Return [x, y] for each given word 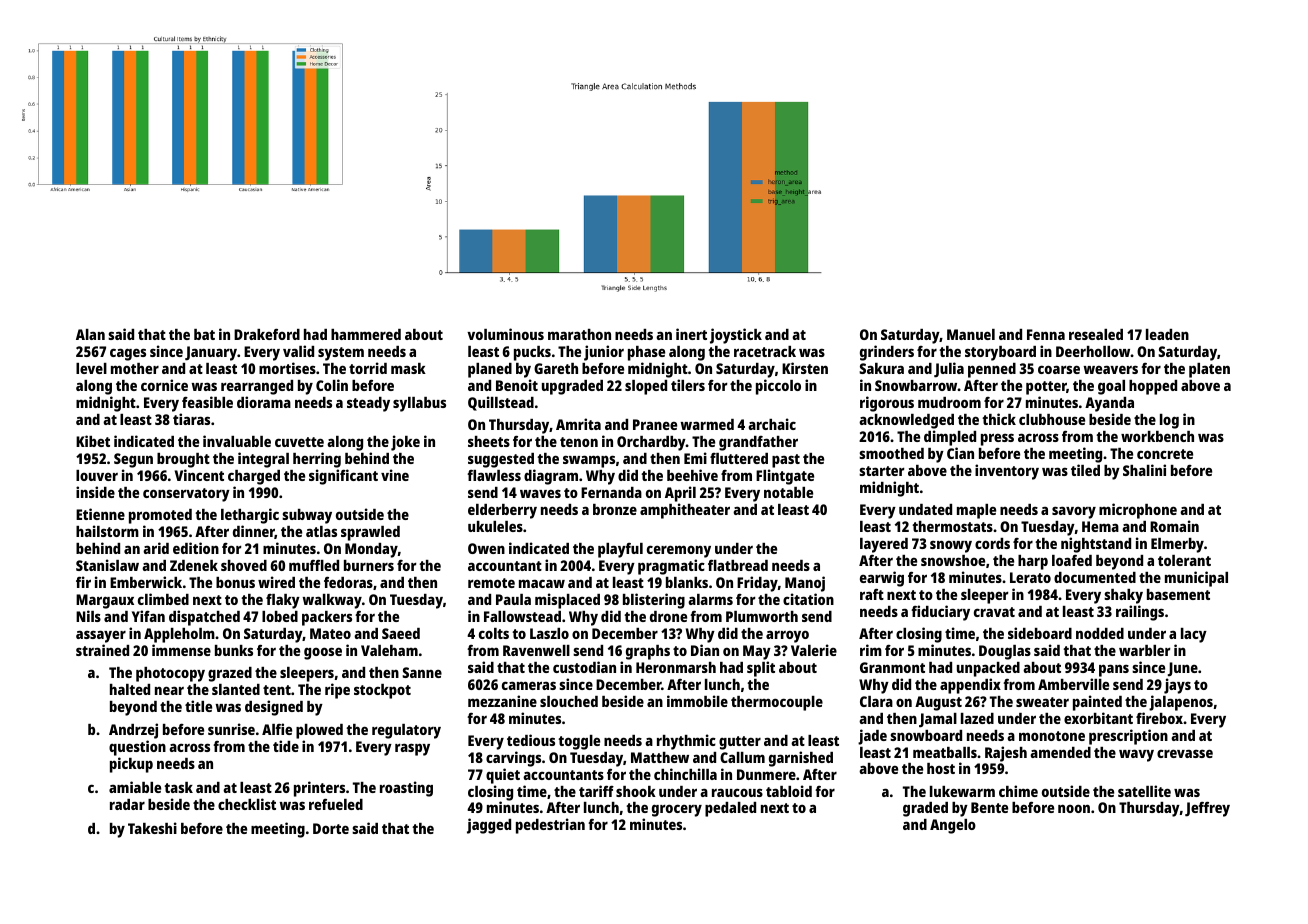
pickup [131, 765]
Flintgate [785, 477]
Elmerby [1177, 545]
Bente [989, 807]
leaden [1167, 334]
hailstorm [107, 531]
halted [130, 689]
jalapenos [1181, 703]
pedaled [730, 809]
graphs [648, 652]
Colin [332, 385]
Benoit [517, 385]
